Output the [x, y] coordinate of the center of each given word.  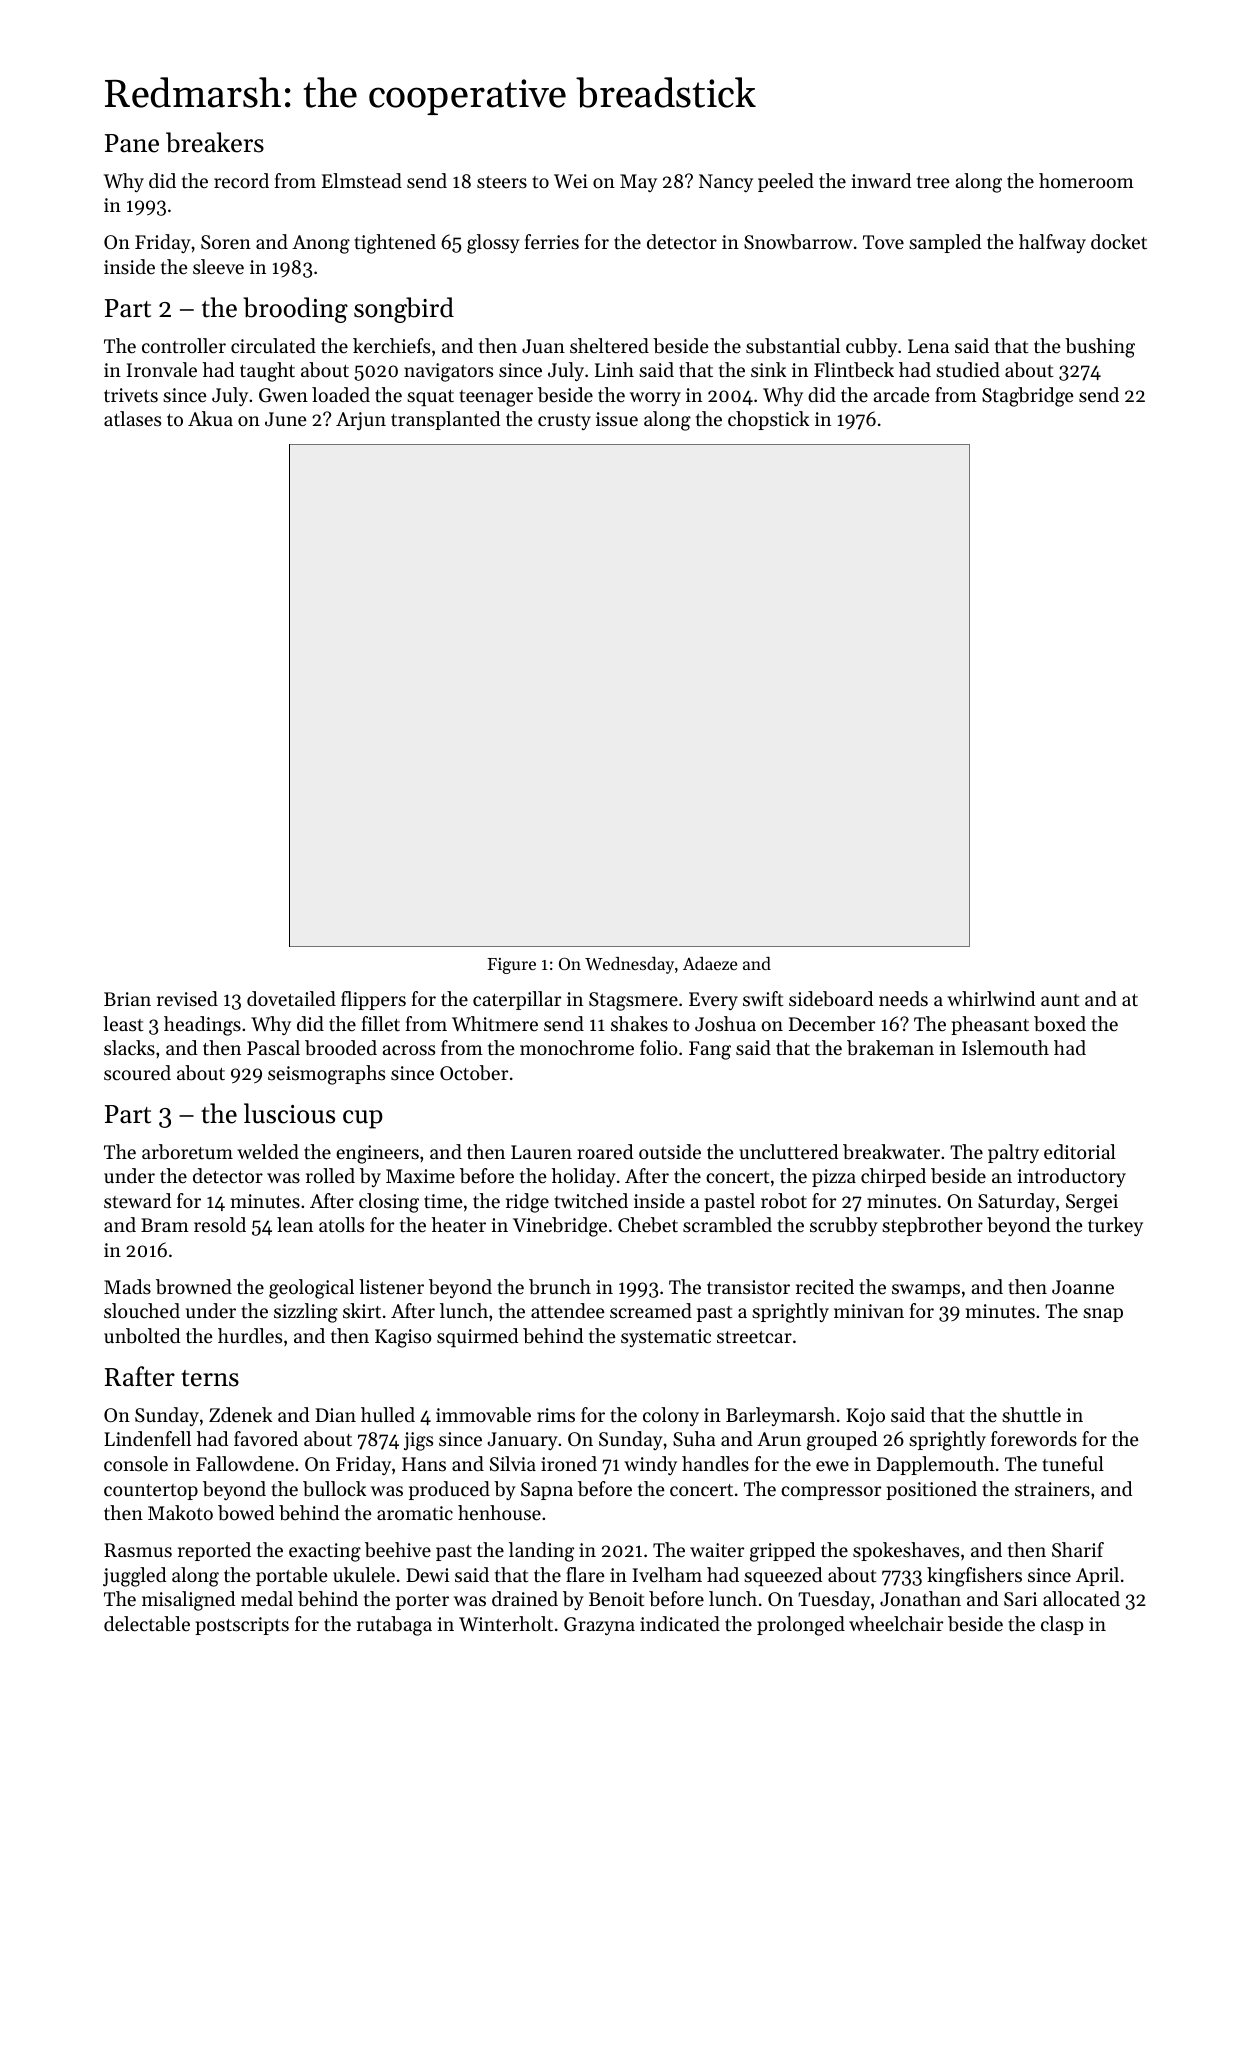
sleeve [218, 267]
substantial [793, 346]
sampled [945, 243]
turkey [1115, 1226]
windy [650, 1465]
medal [267, 1599]
